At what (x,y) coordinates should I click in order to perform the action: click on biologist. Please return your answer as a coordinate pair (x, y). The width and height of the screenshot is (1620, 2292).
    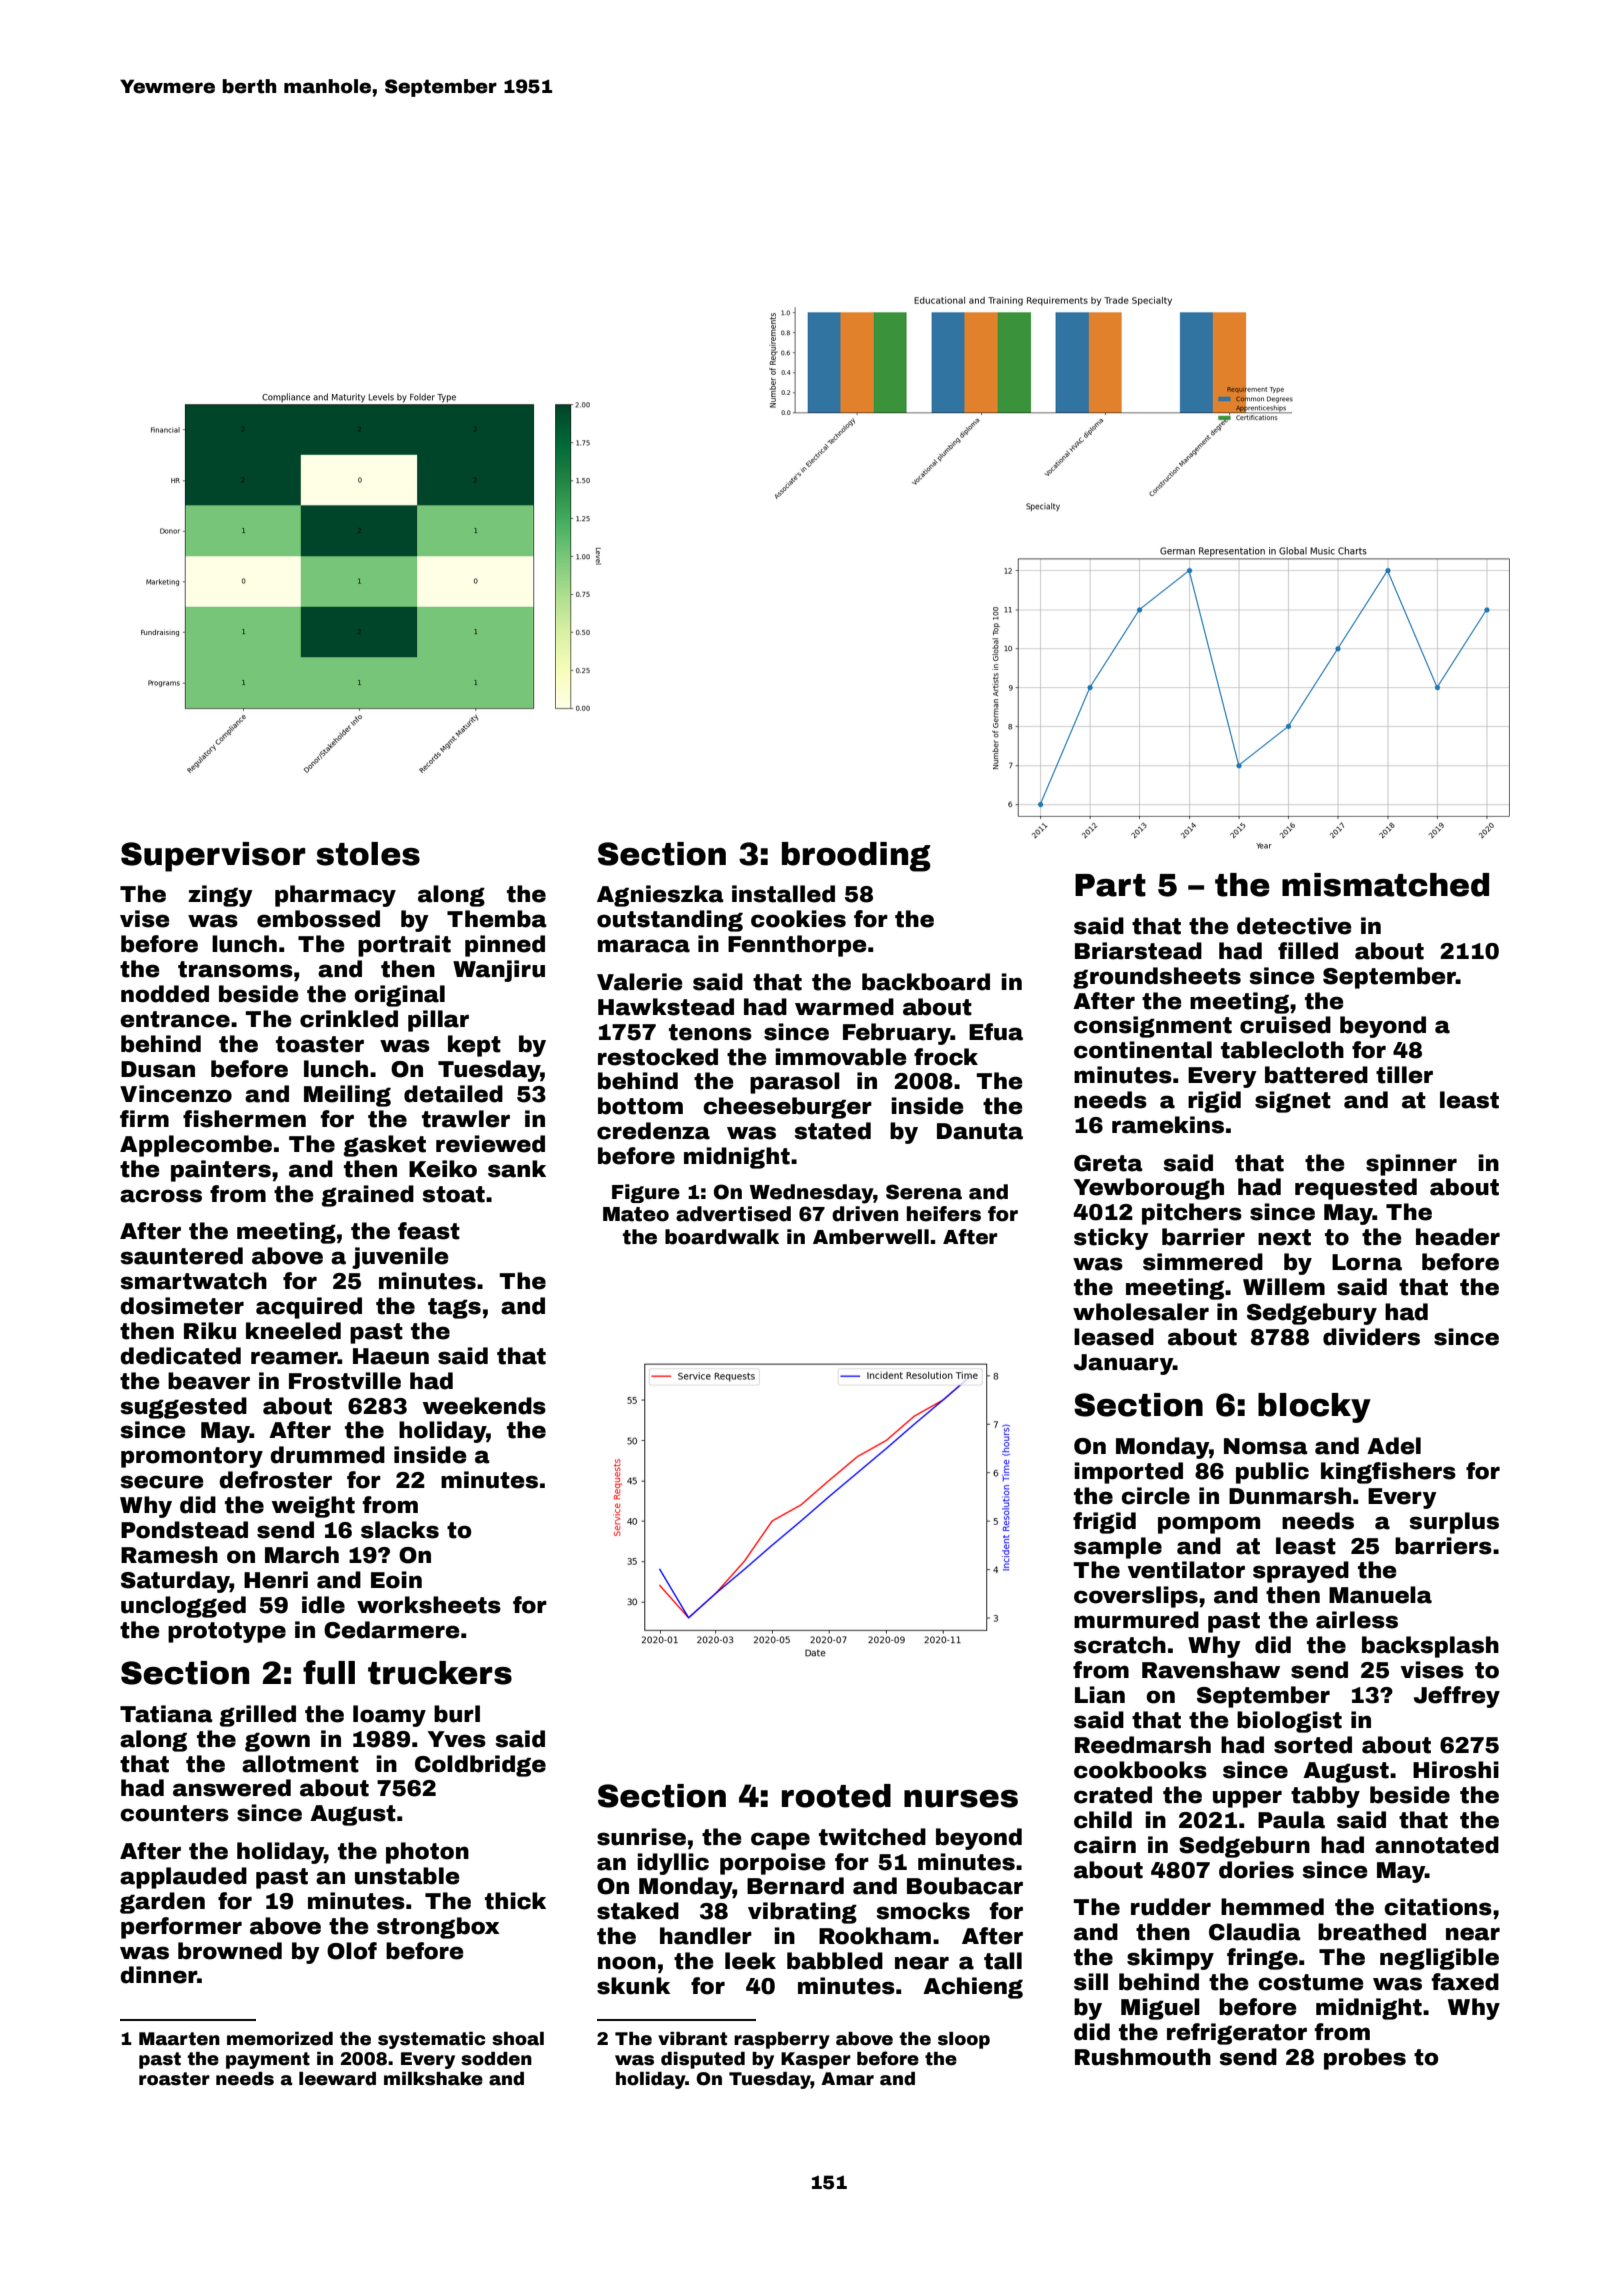
    Looking at the image, I should click on (1289, 1722).
